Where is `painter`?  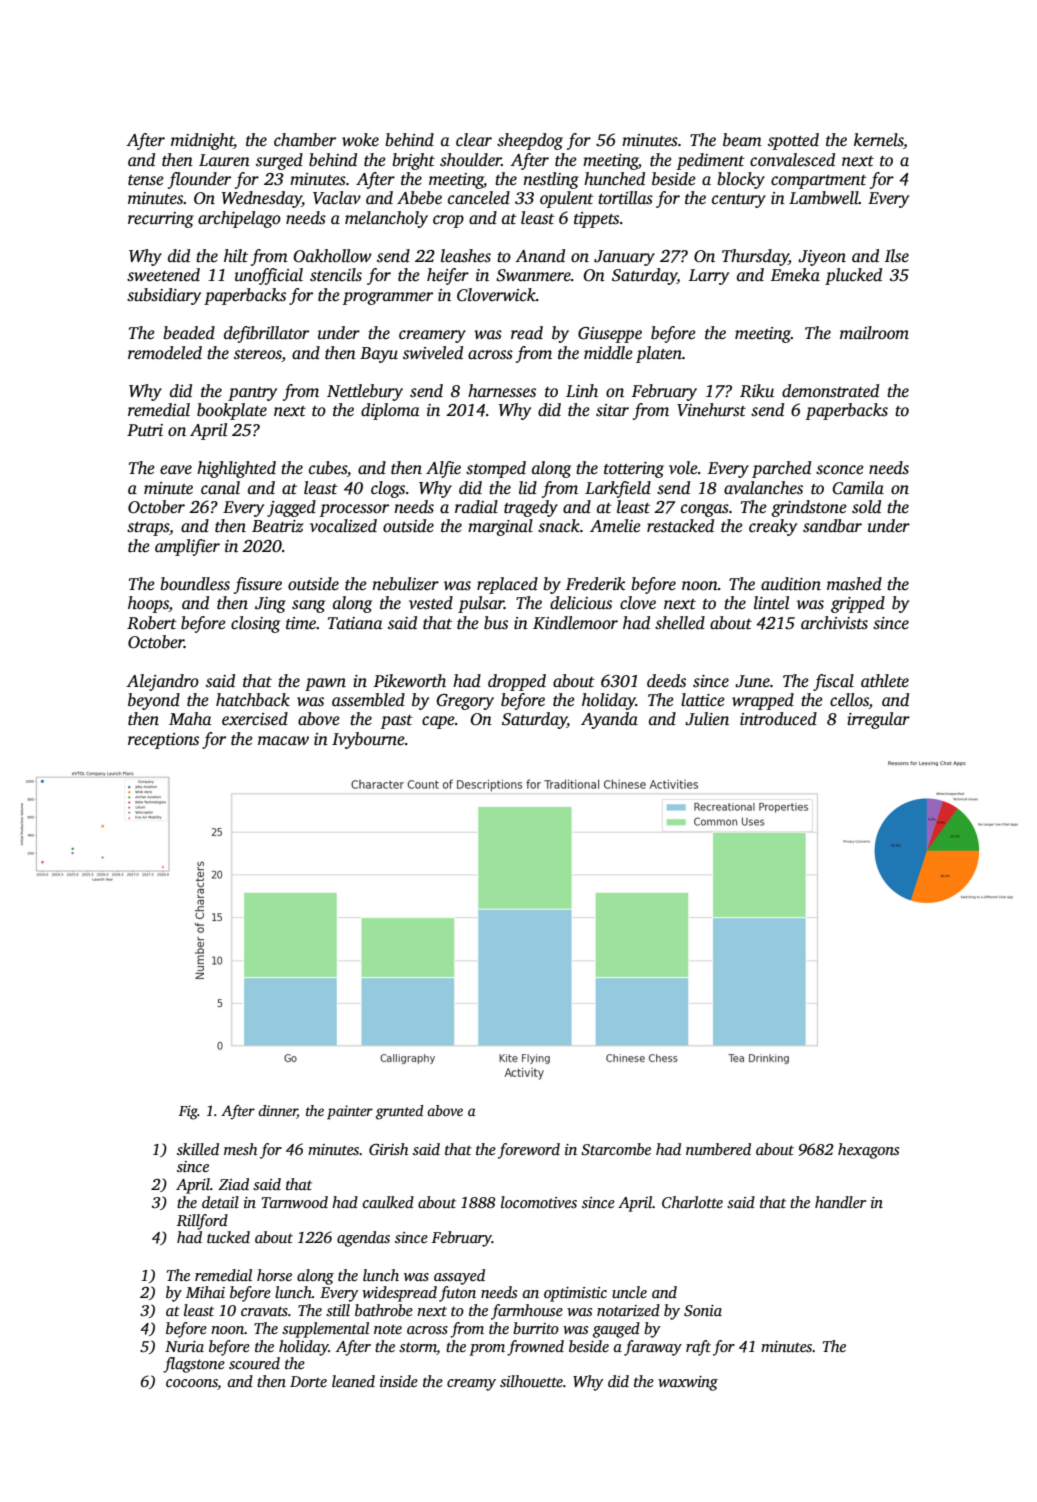
painter is located at coordinates (350, 1112).
